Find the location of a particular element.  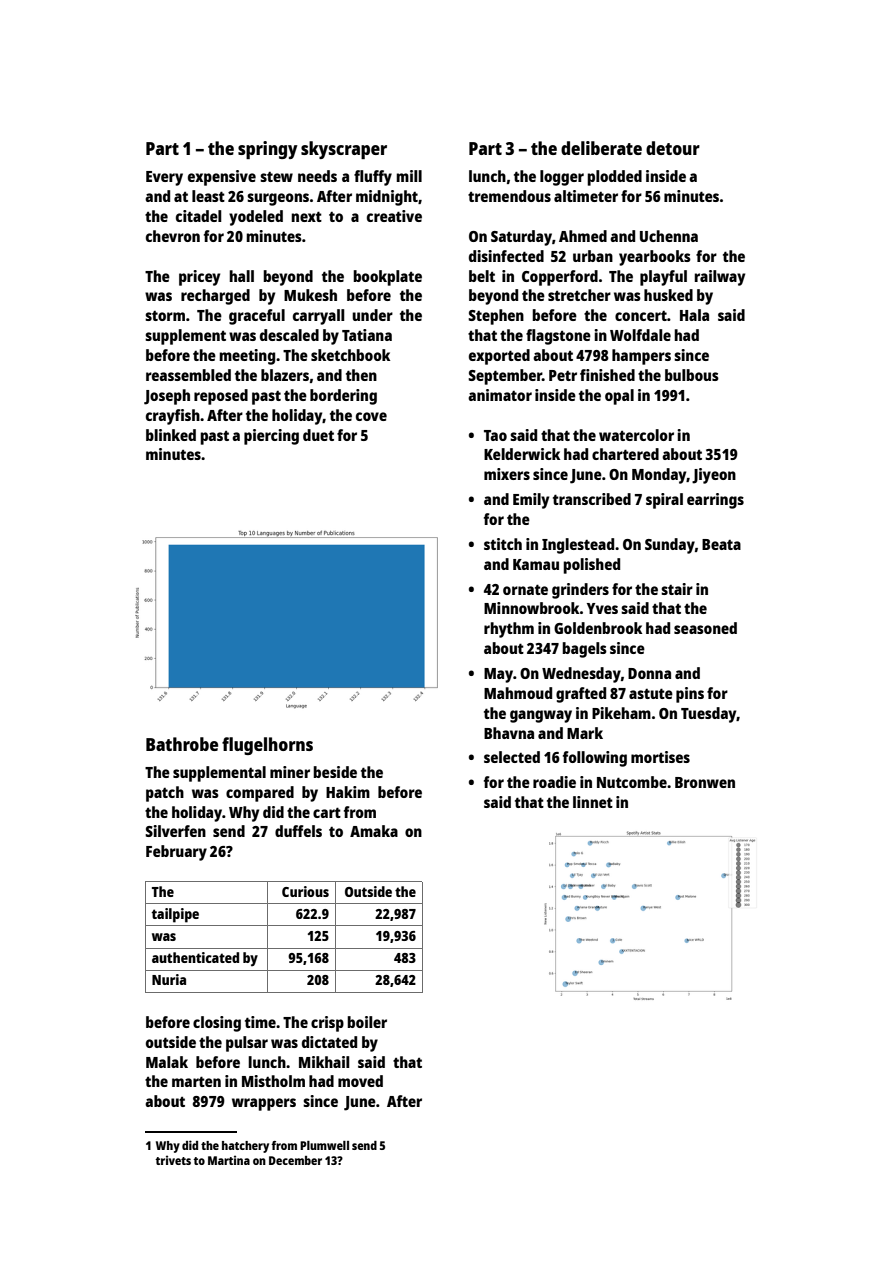

detour is located at coordinates (673, 148).
